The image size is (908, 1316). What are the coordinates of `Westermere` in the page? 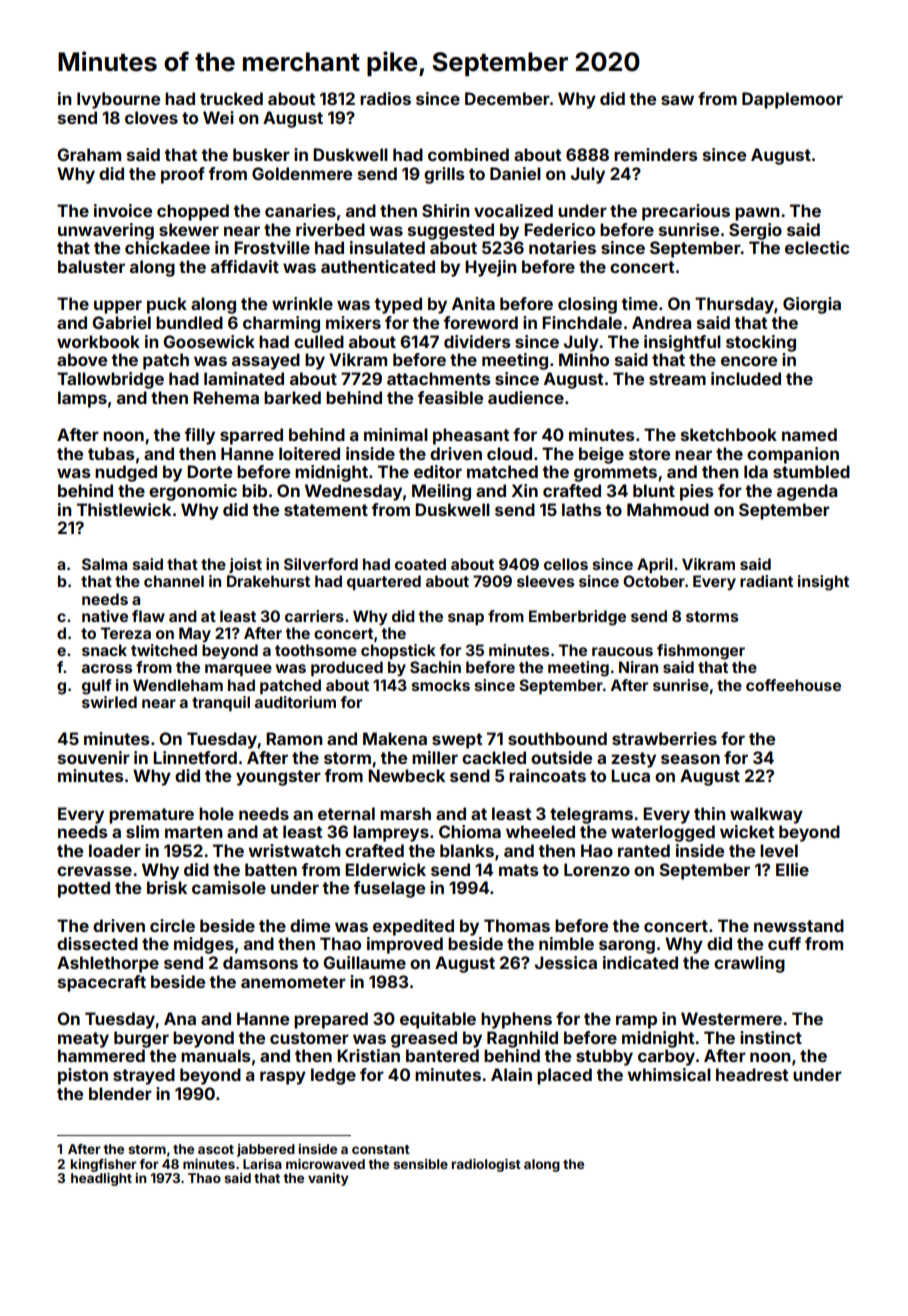 It's located at (731, 1018).
